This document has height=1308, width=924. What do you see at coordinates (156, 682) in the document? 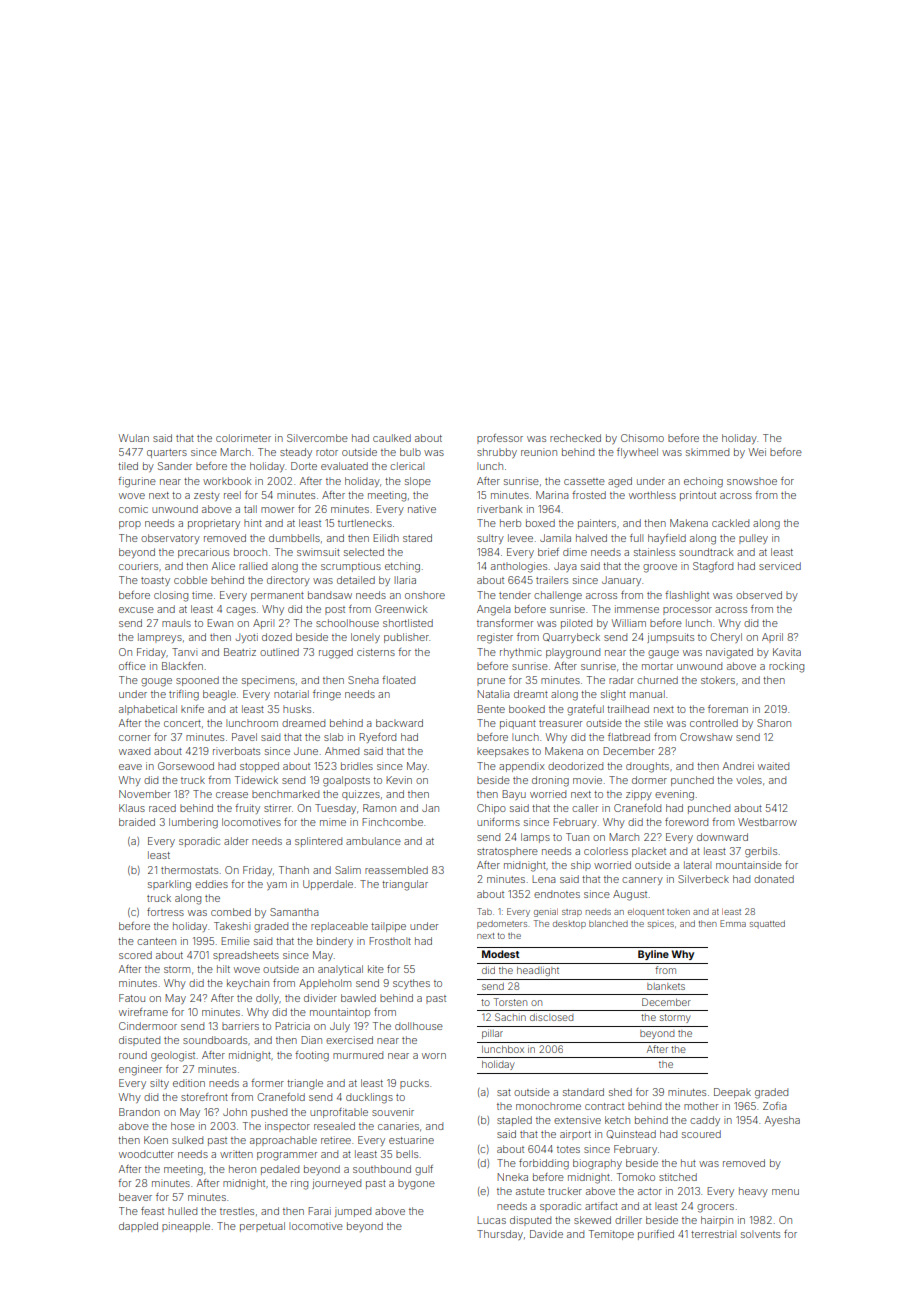
I see `gouge` at bounding box center [156, 682].
